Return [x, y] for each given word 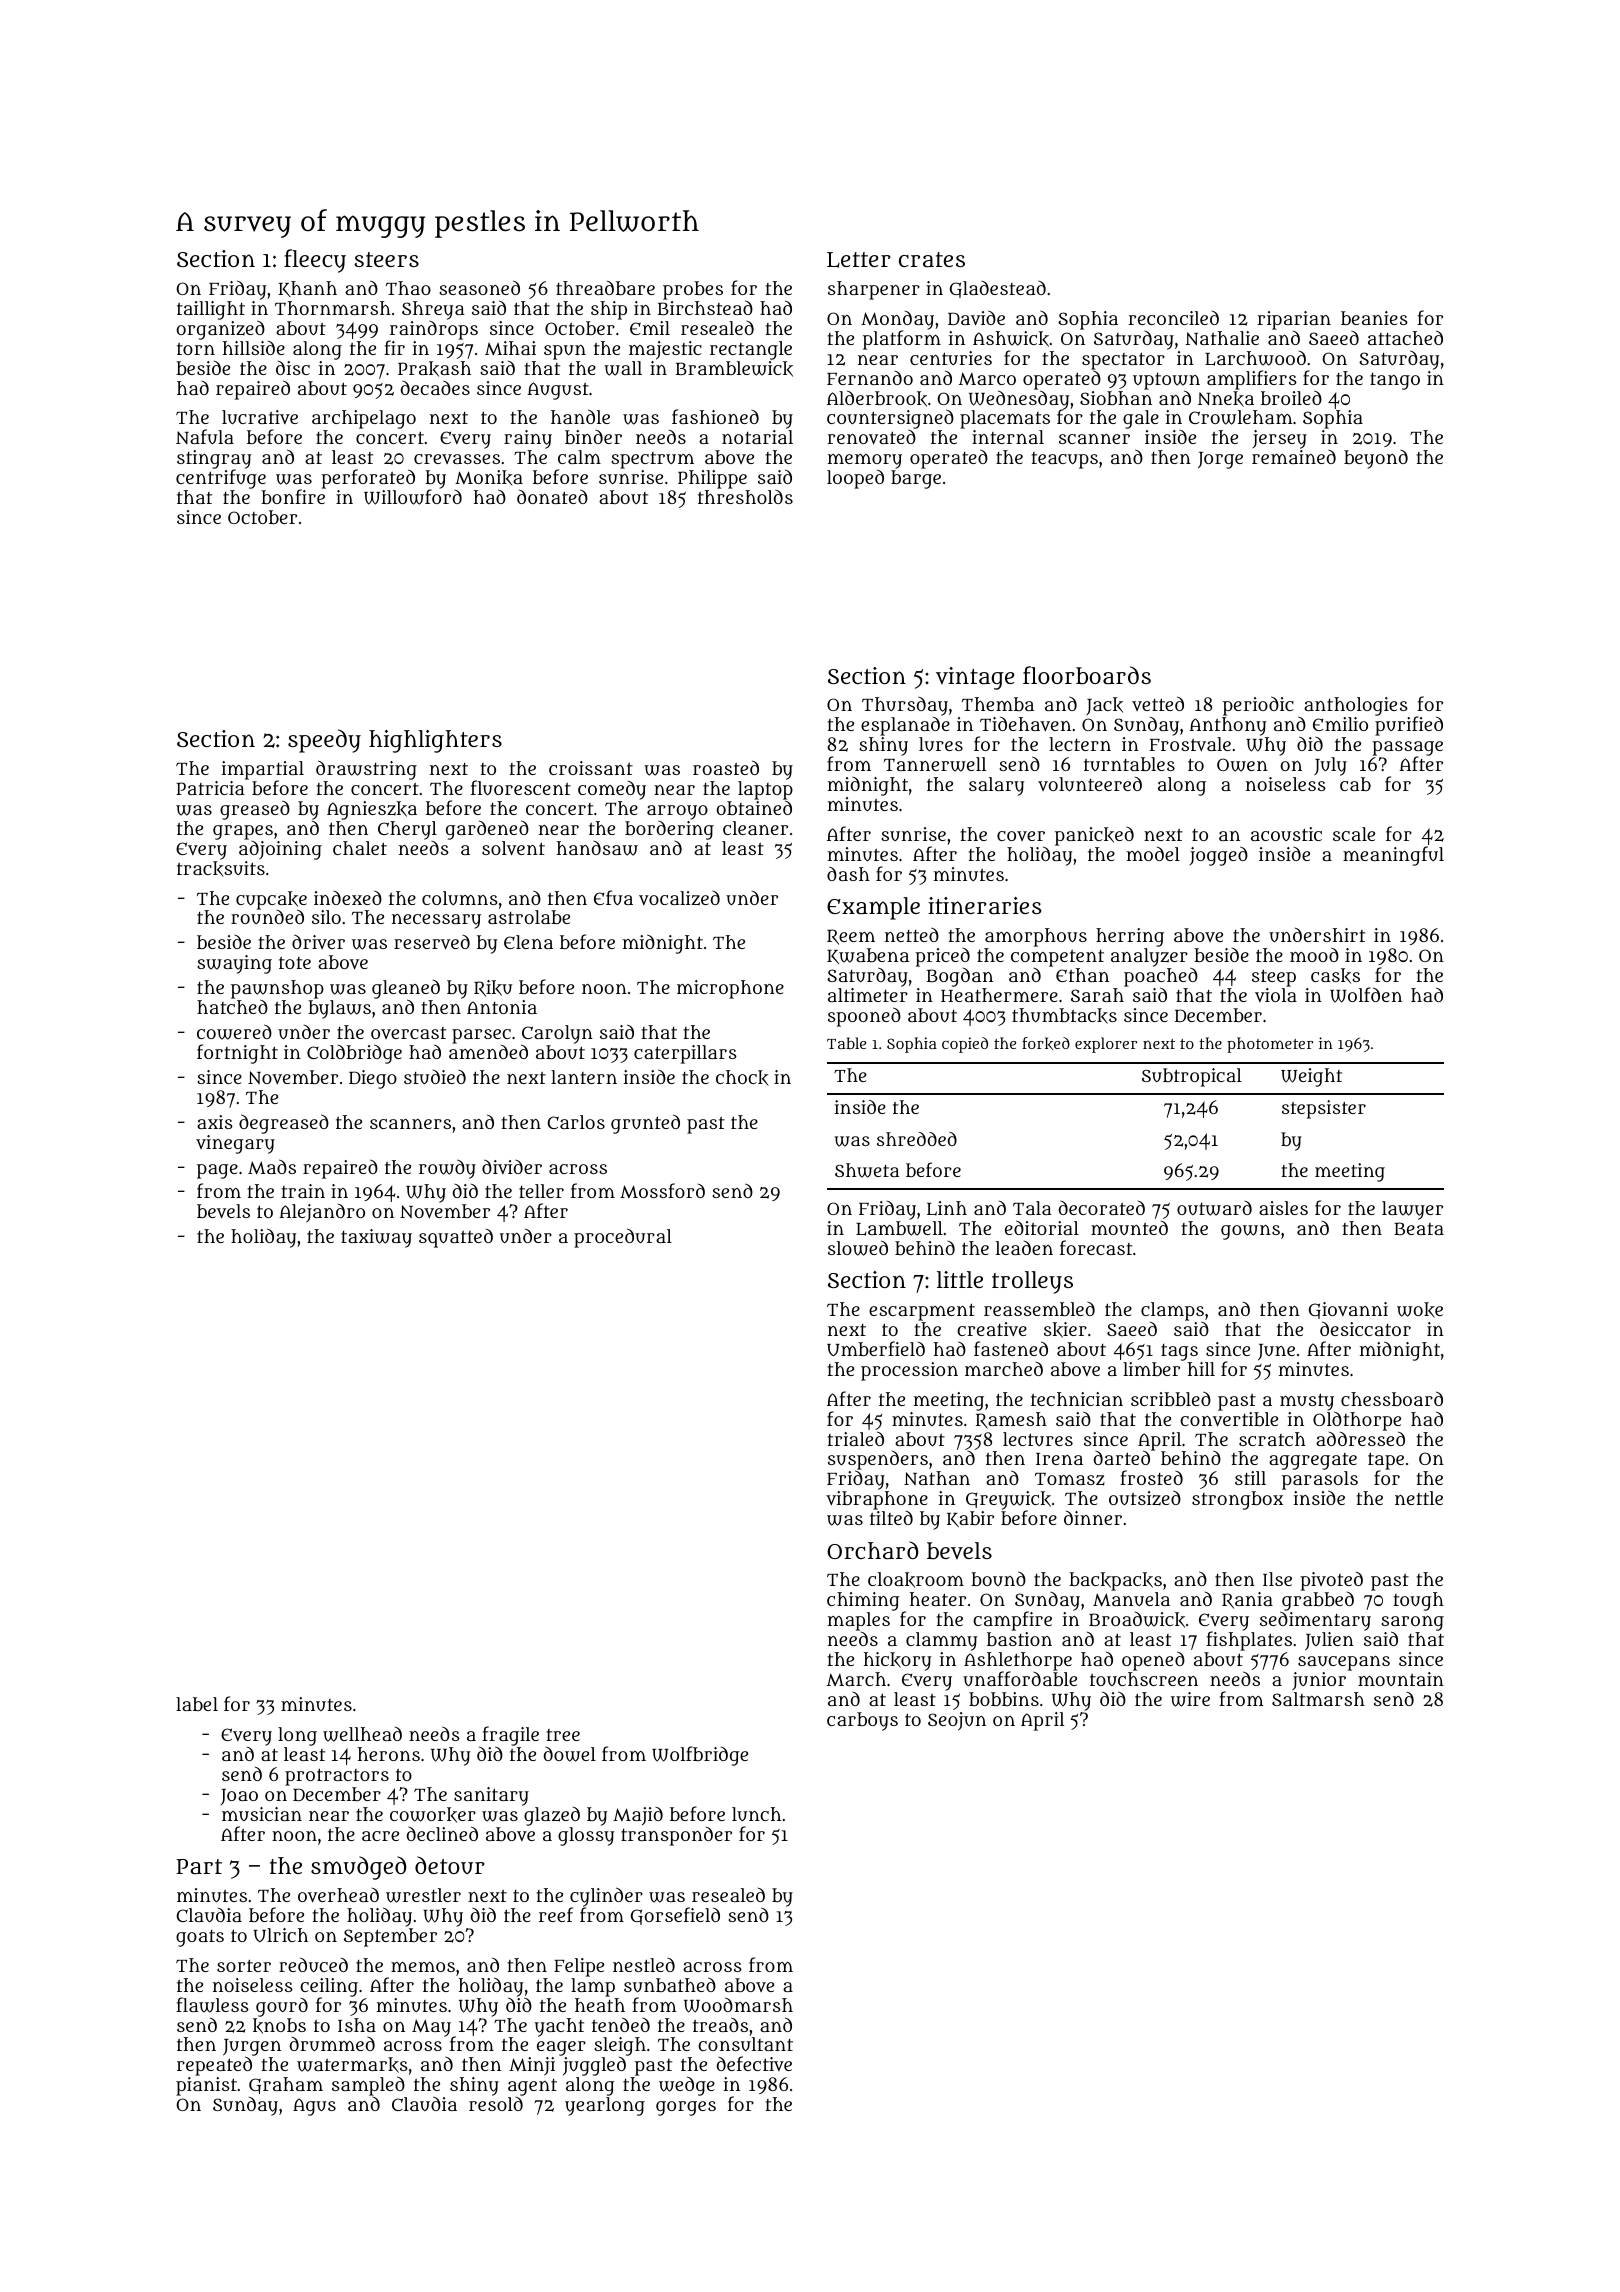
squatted [456, 1238]
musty [1307, 1402]
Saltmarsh [1318, 1699]
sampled [368, 2086]
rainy [528, 439]
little [960, 1279]
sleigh [620, 2046]
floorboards [1087, 675]
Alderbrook [877, 398]
